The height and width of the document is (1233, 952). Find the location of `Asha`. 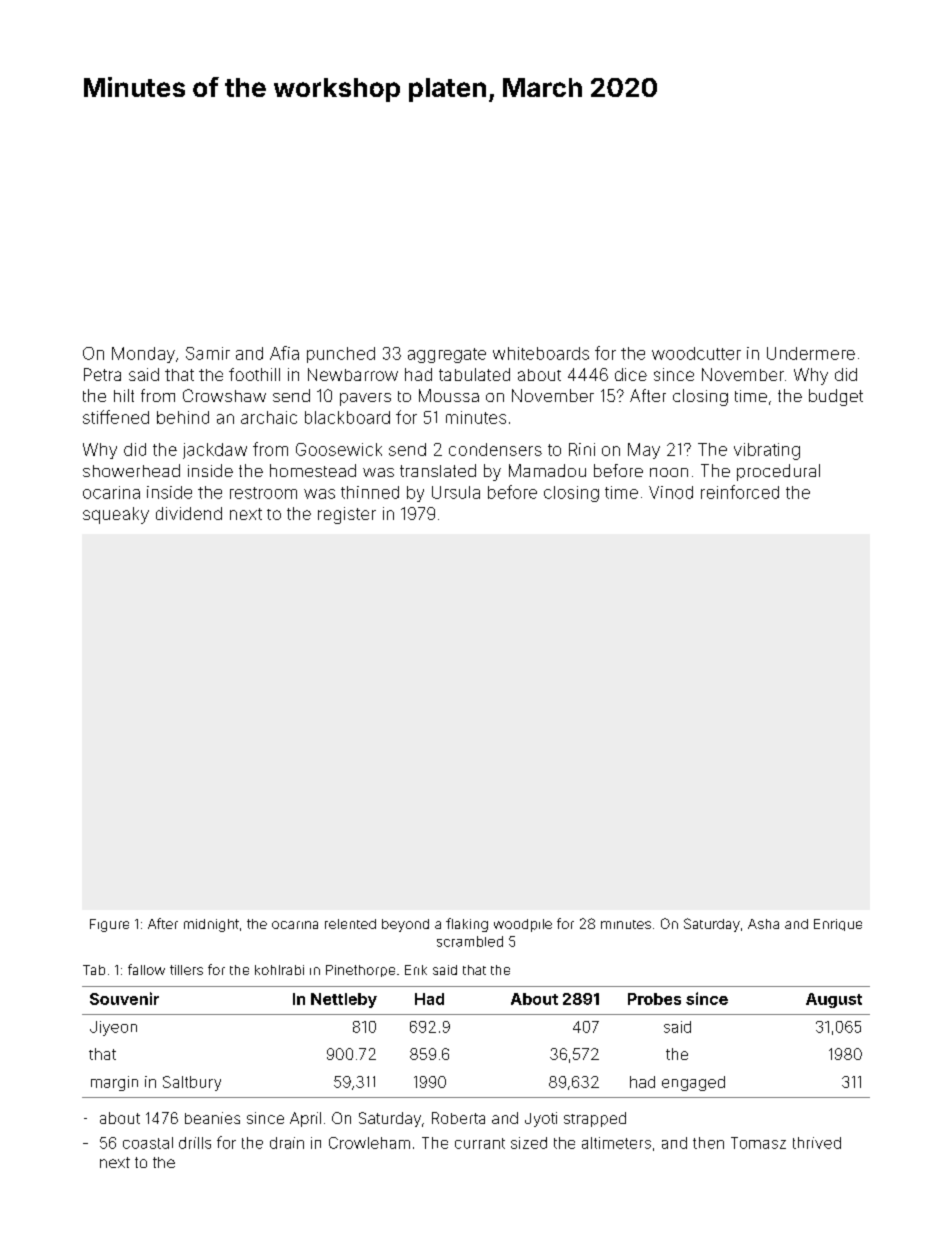

Asha is located at coordinates (763, 924).
